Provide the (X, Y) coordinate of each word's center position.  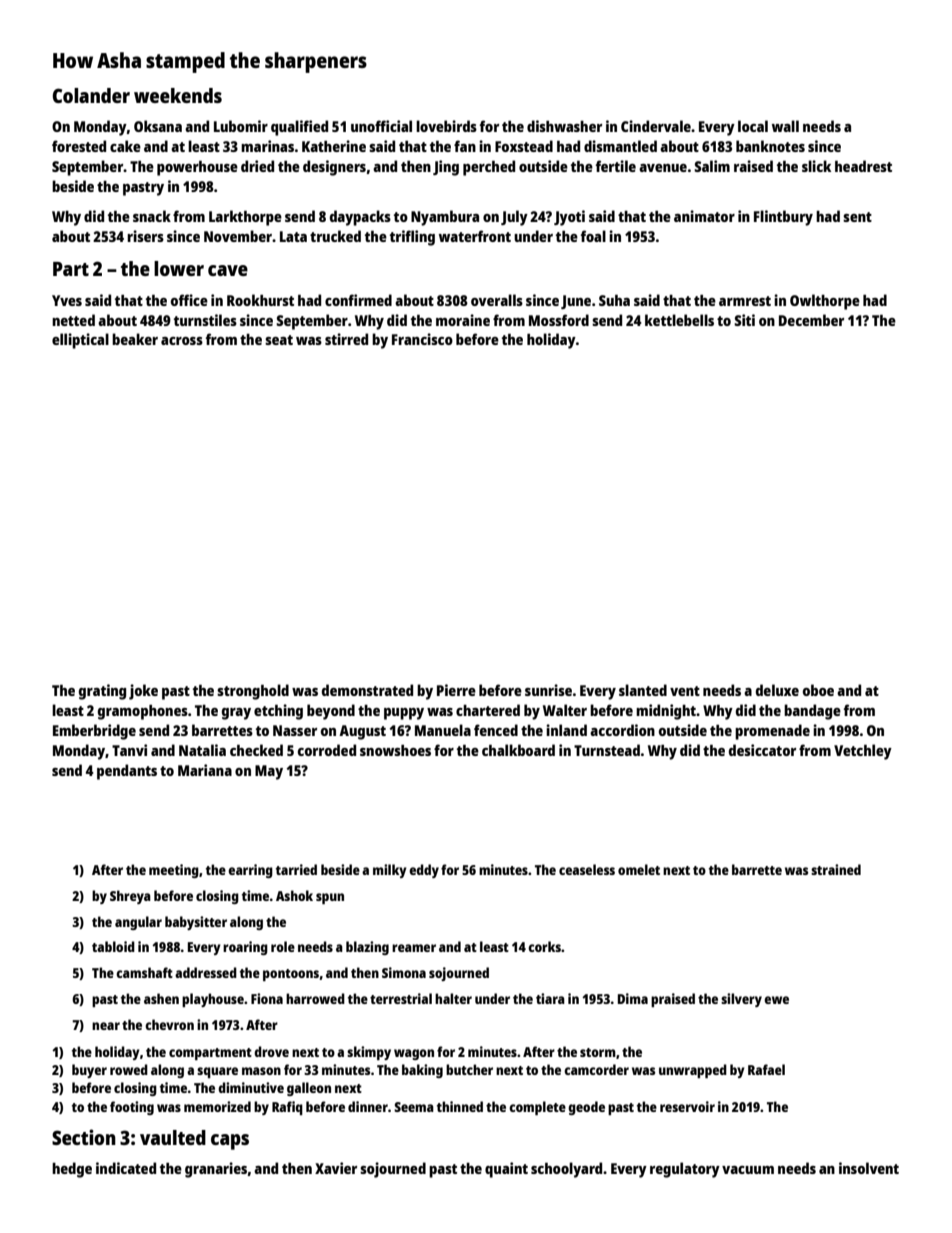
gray (236, 714)
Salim (712, 166)
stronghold (253, 692)
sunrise (548, 690)
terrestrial (401, 998)
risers (145, 236)
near (106, 1026)
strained (836, 869)
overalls (497, 300)
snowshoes (395, 750)
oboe (818, 690)
